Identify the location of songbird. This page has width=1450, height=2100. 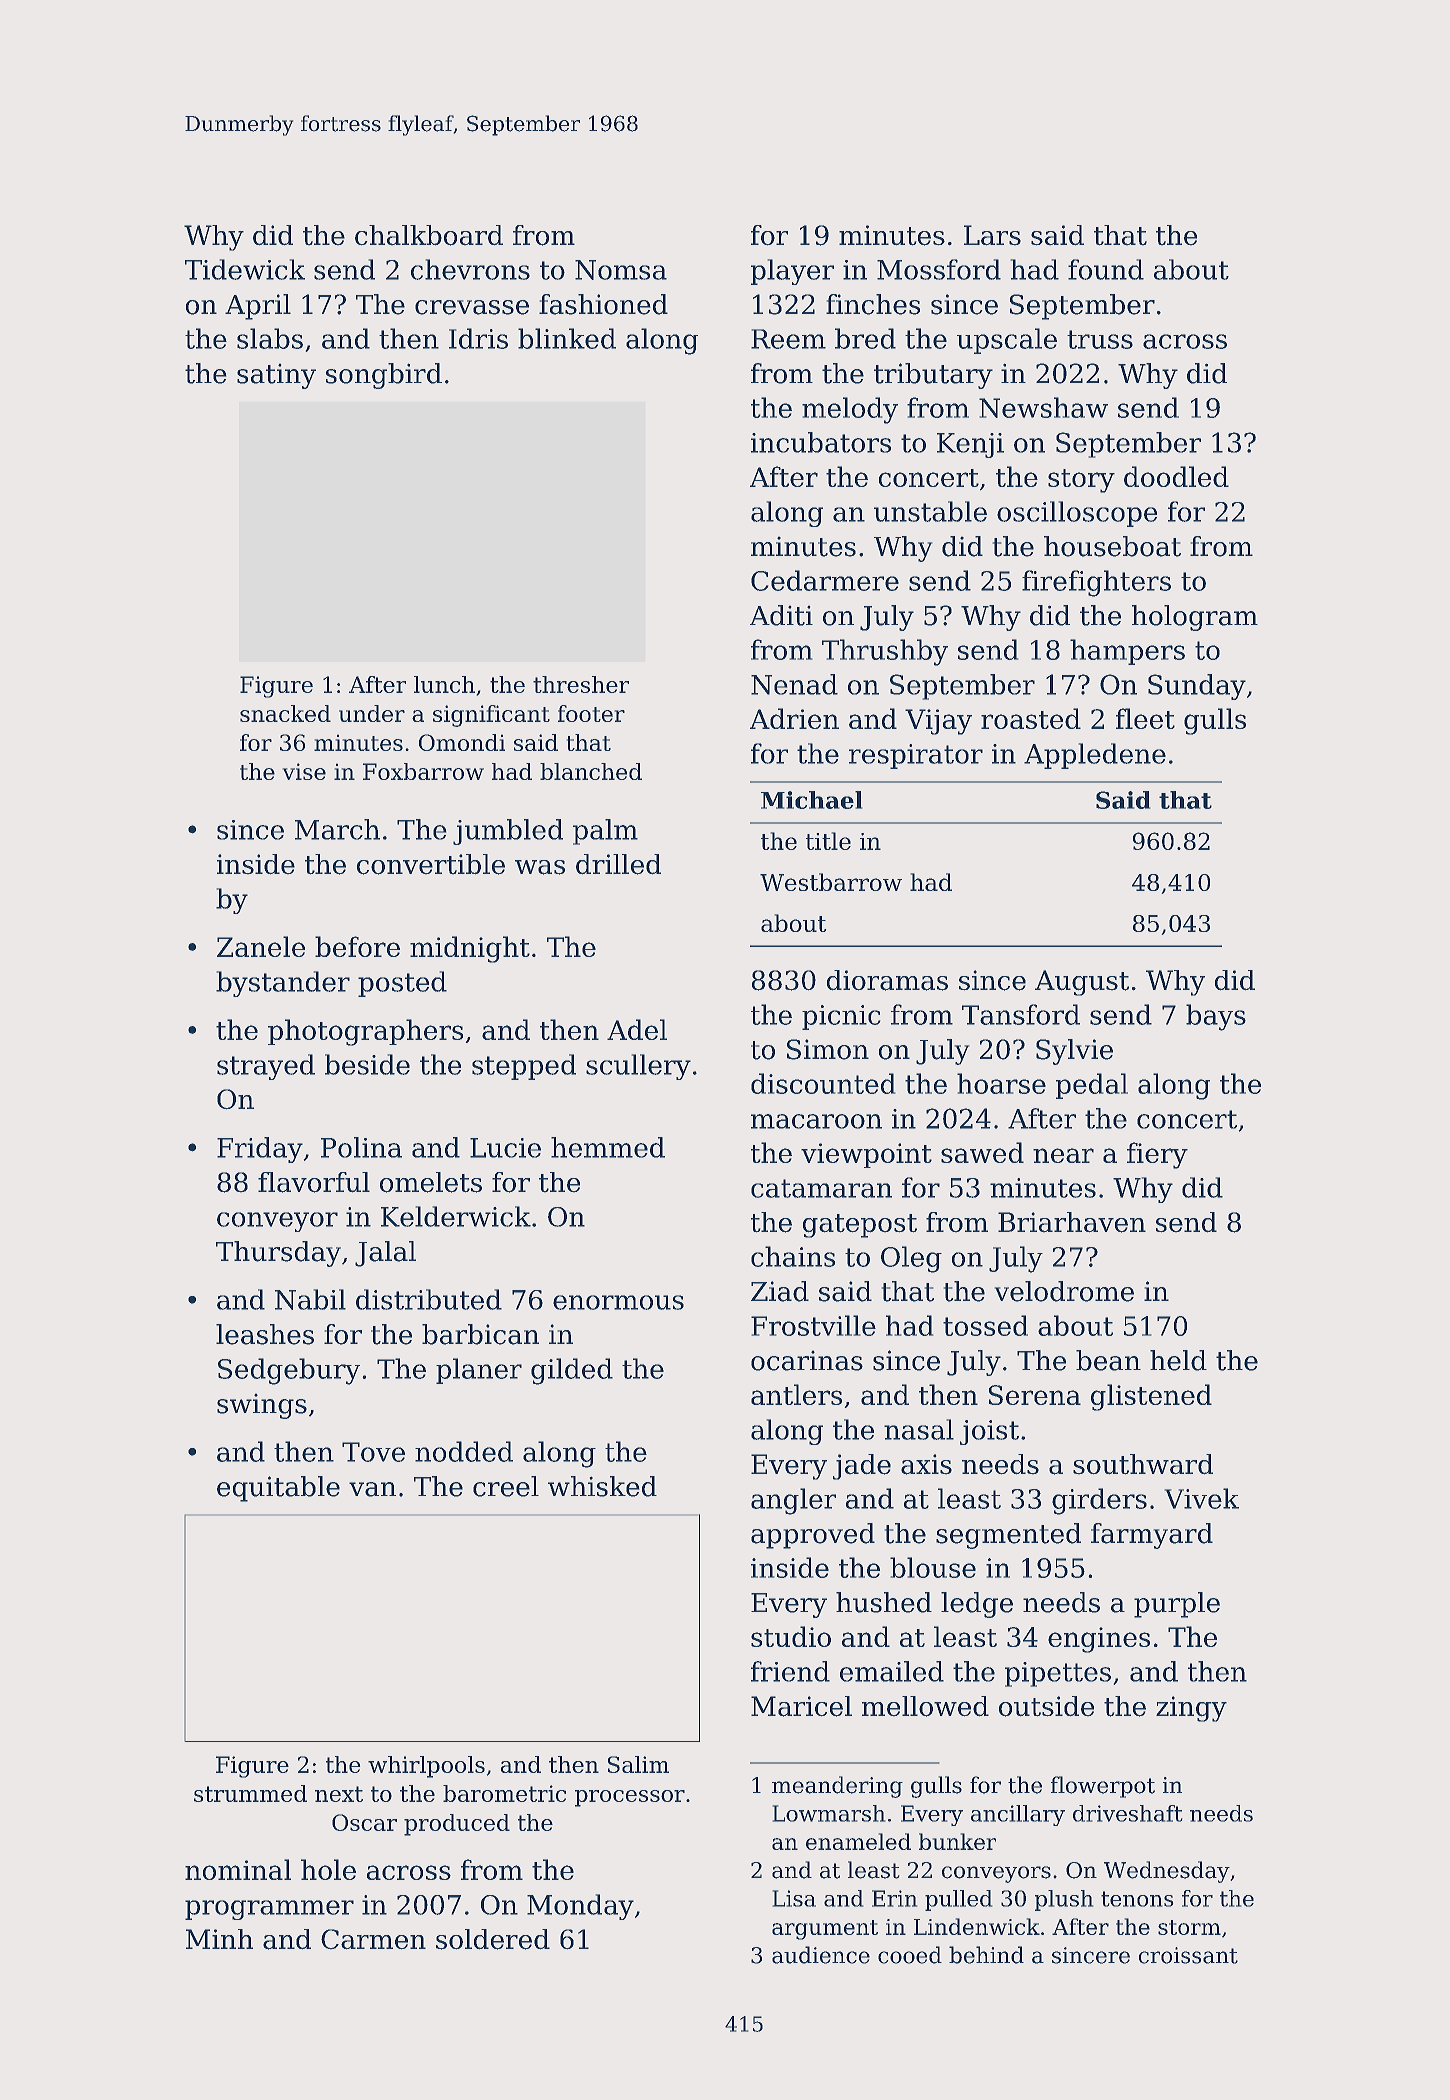
(384, 376).
